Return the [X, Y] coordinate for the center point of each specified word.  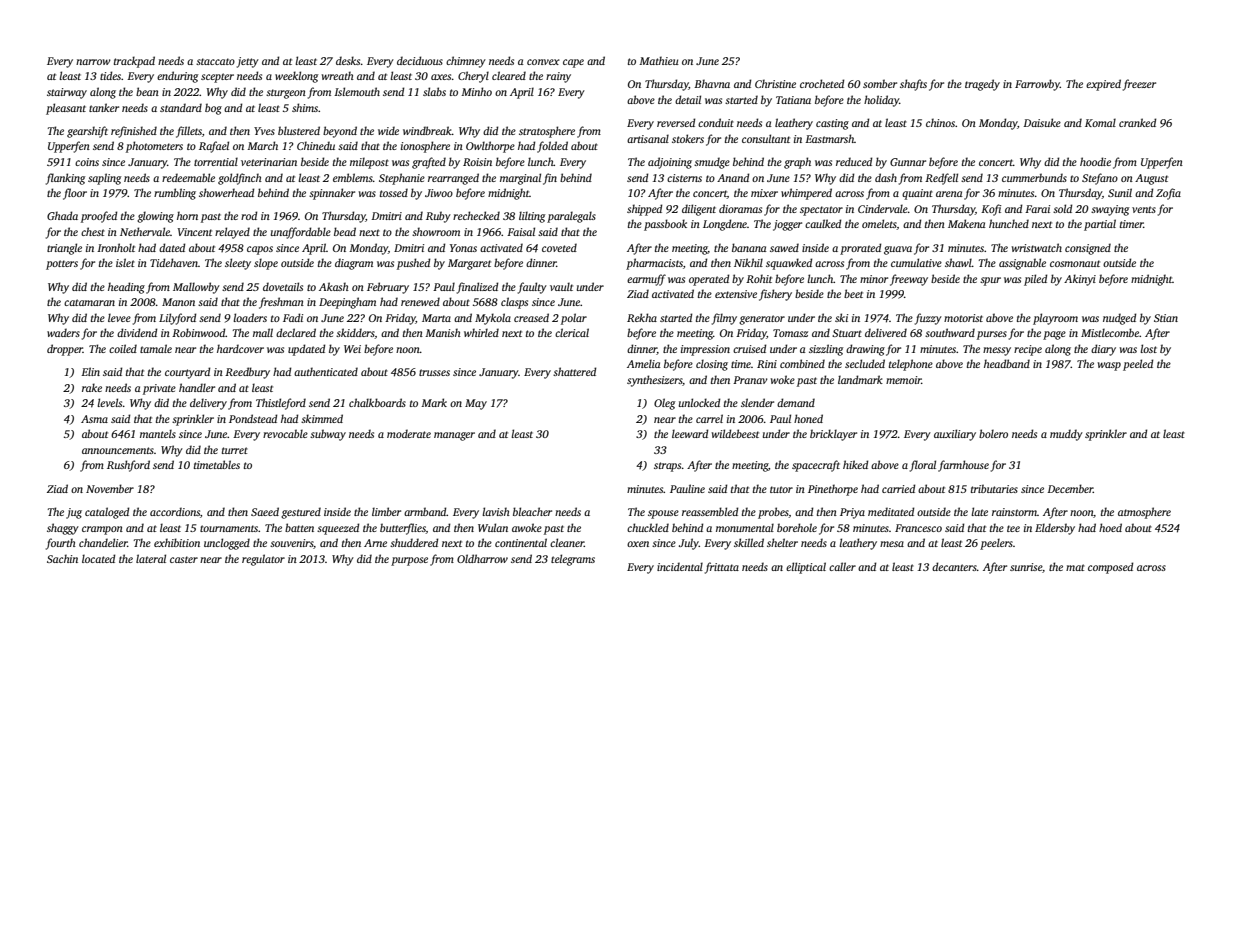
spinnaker [332, 194]
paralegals [571, 217]
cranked [1138, 122]
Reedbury [247, 373]
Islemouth [357, 91]
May [476, 404]
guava [898, 250]
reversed [676, 122]
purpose [409, 561]
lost [1148, 348]
